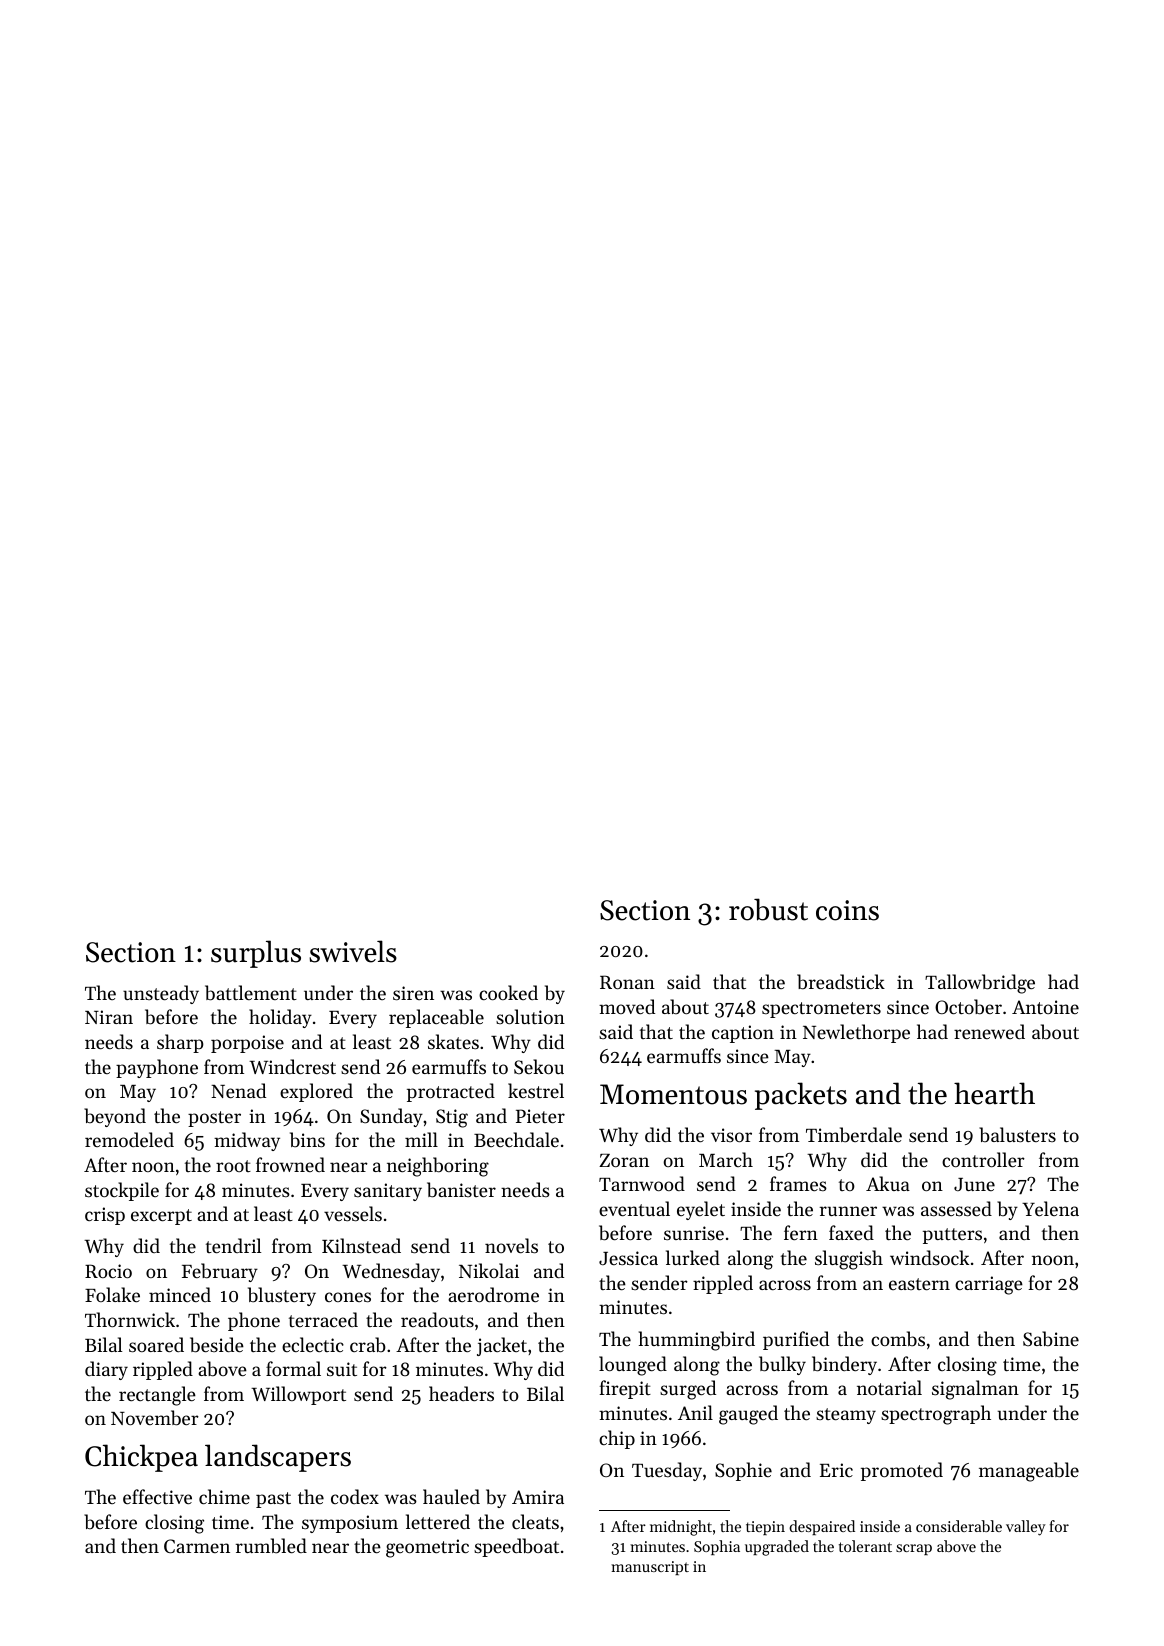 This document has height=1646, width=1164. Describe the element at coordinates (898, 1339) in the document. I see `combs` at that location.
